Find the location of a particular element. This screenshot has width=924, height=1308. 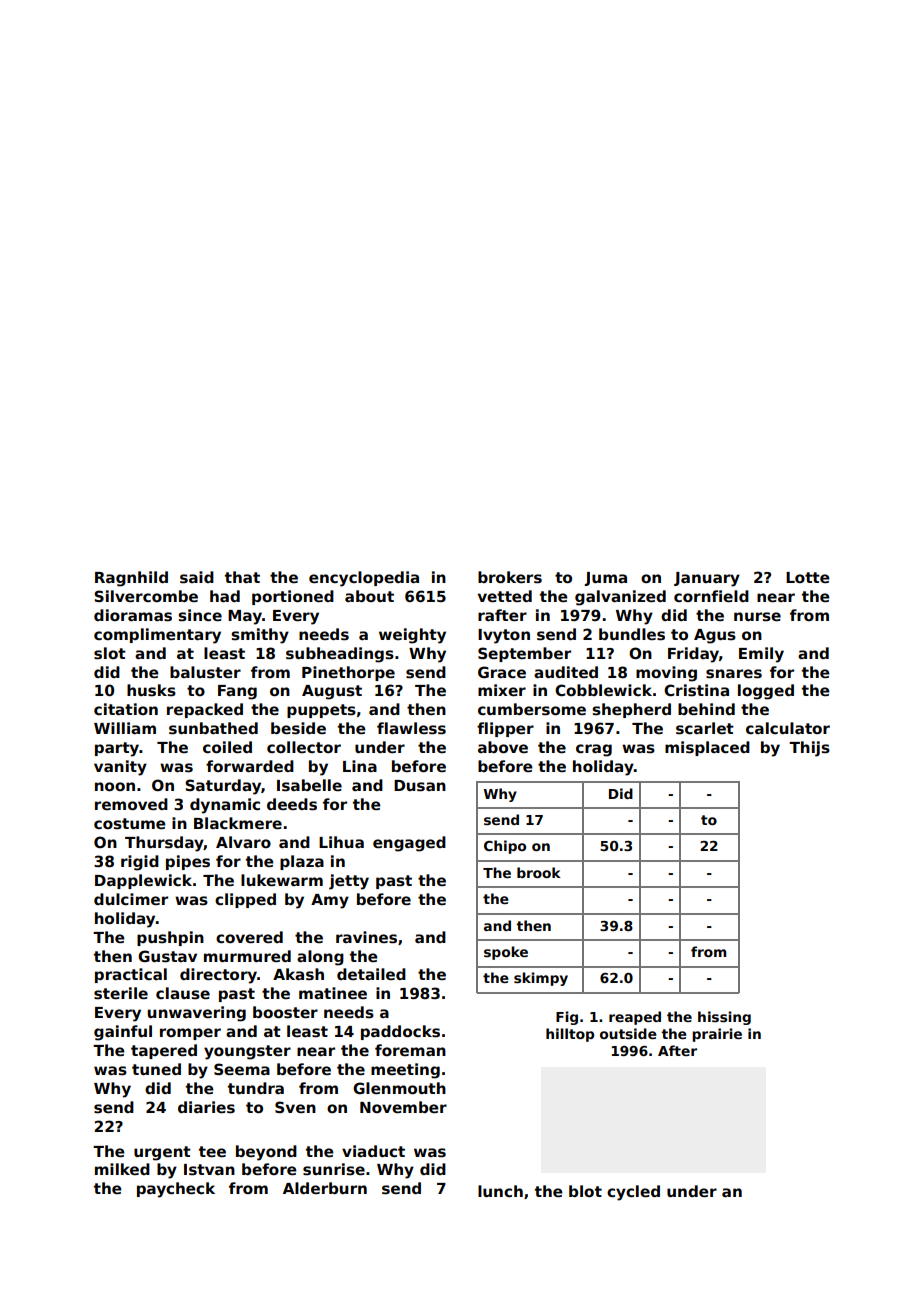

plaza is located at coordinates (302, 862).
